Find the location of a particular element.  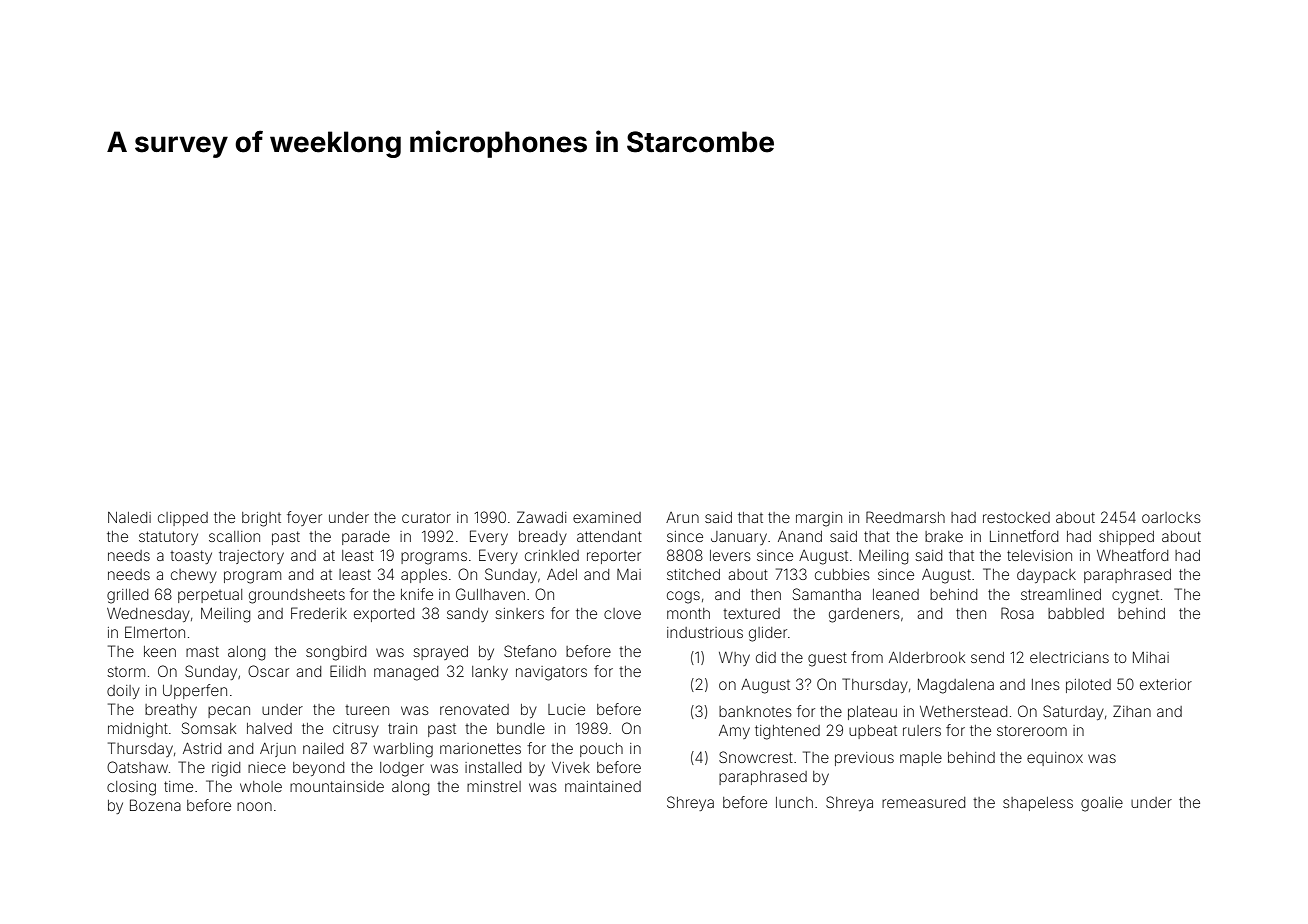

Bozena is located at coordinates (155, 805).
